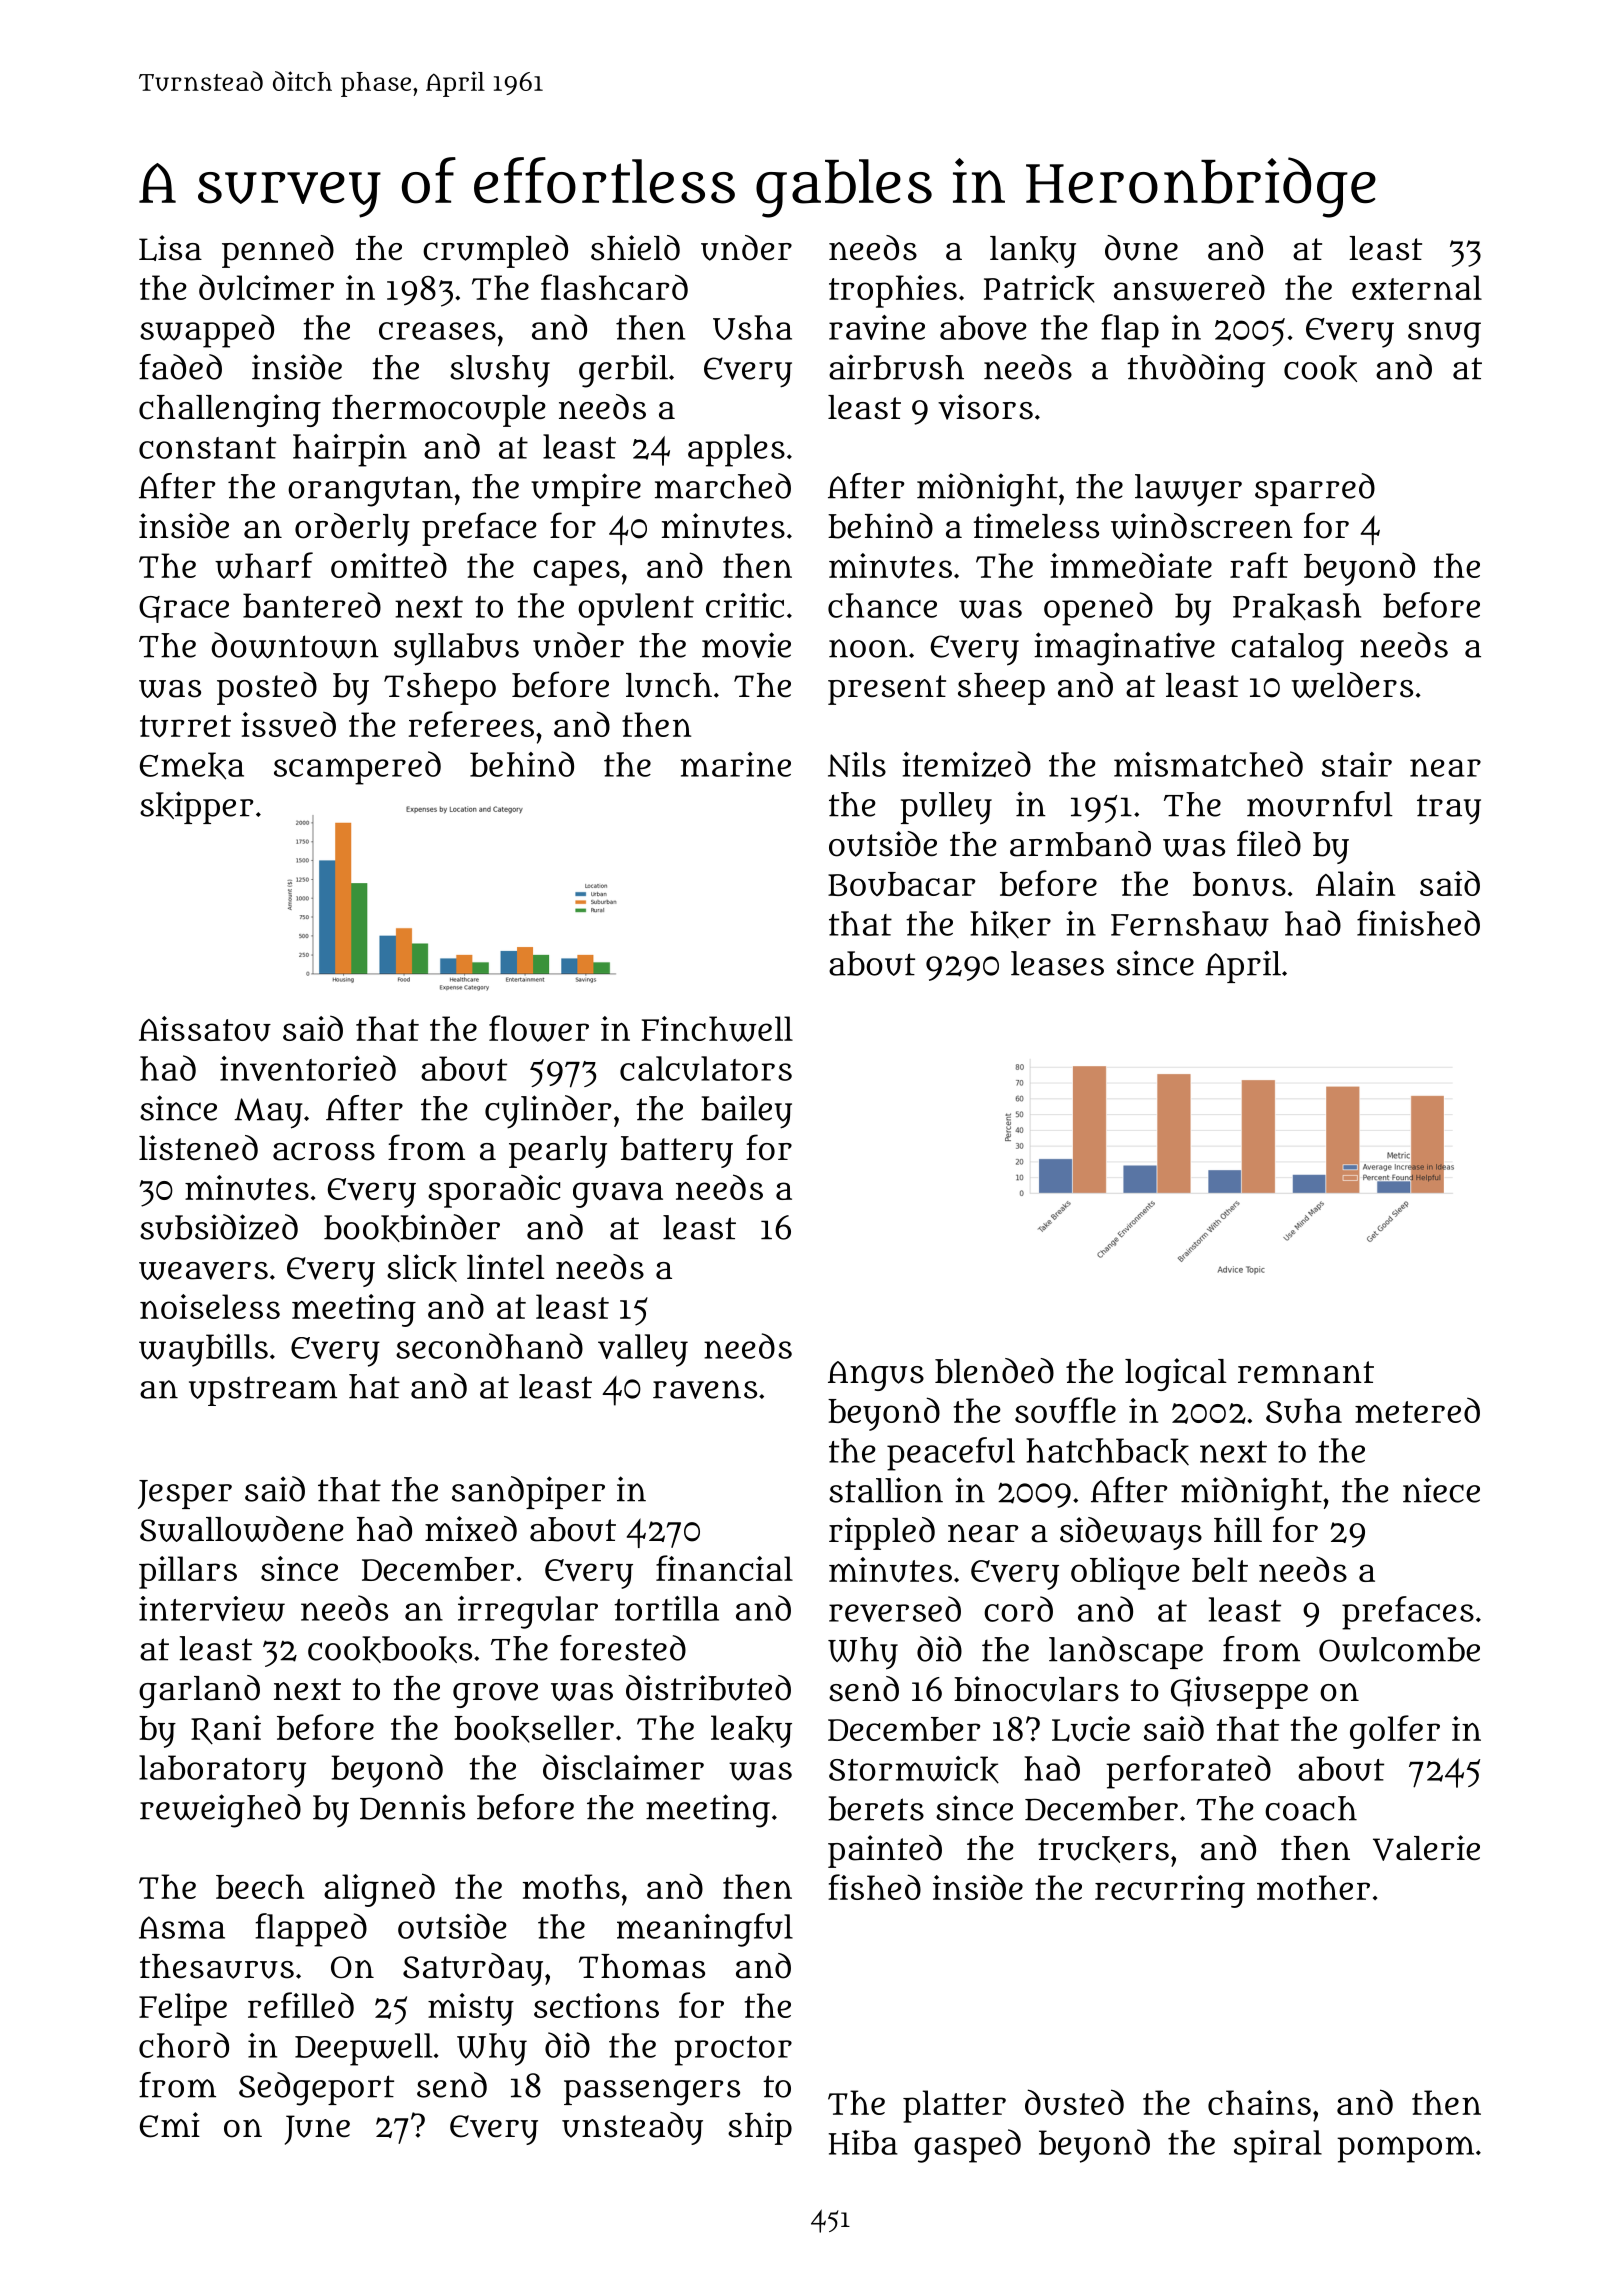  What do you see at coordinates (278, 251) in the screenshot?
I see `penned` at bounding box center [278, 251].
